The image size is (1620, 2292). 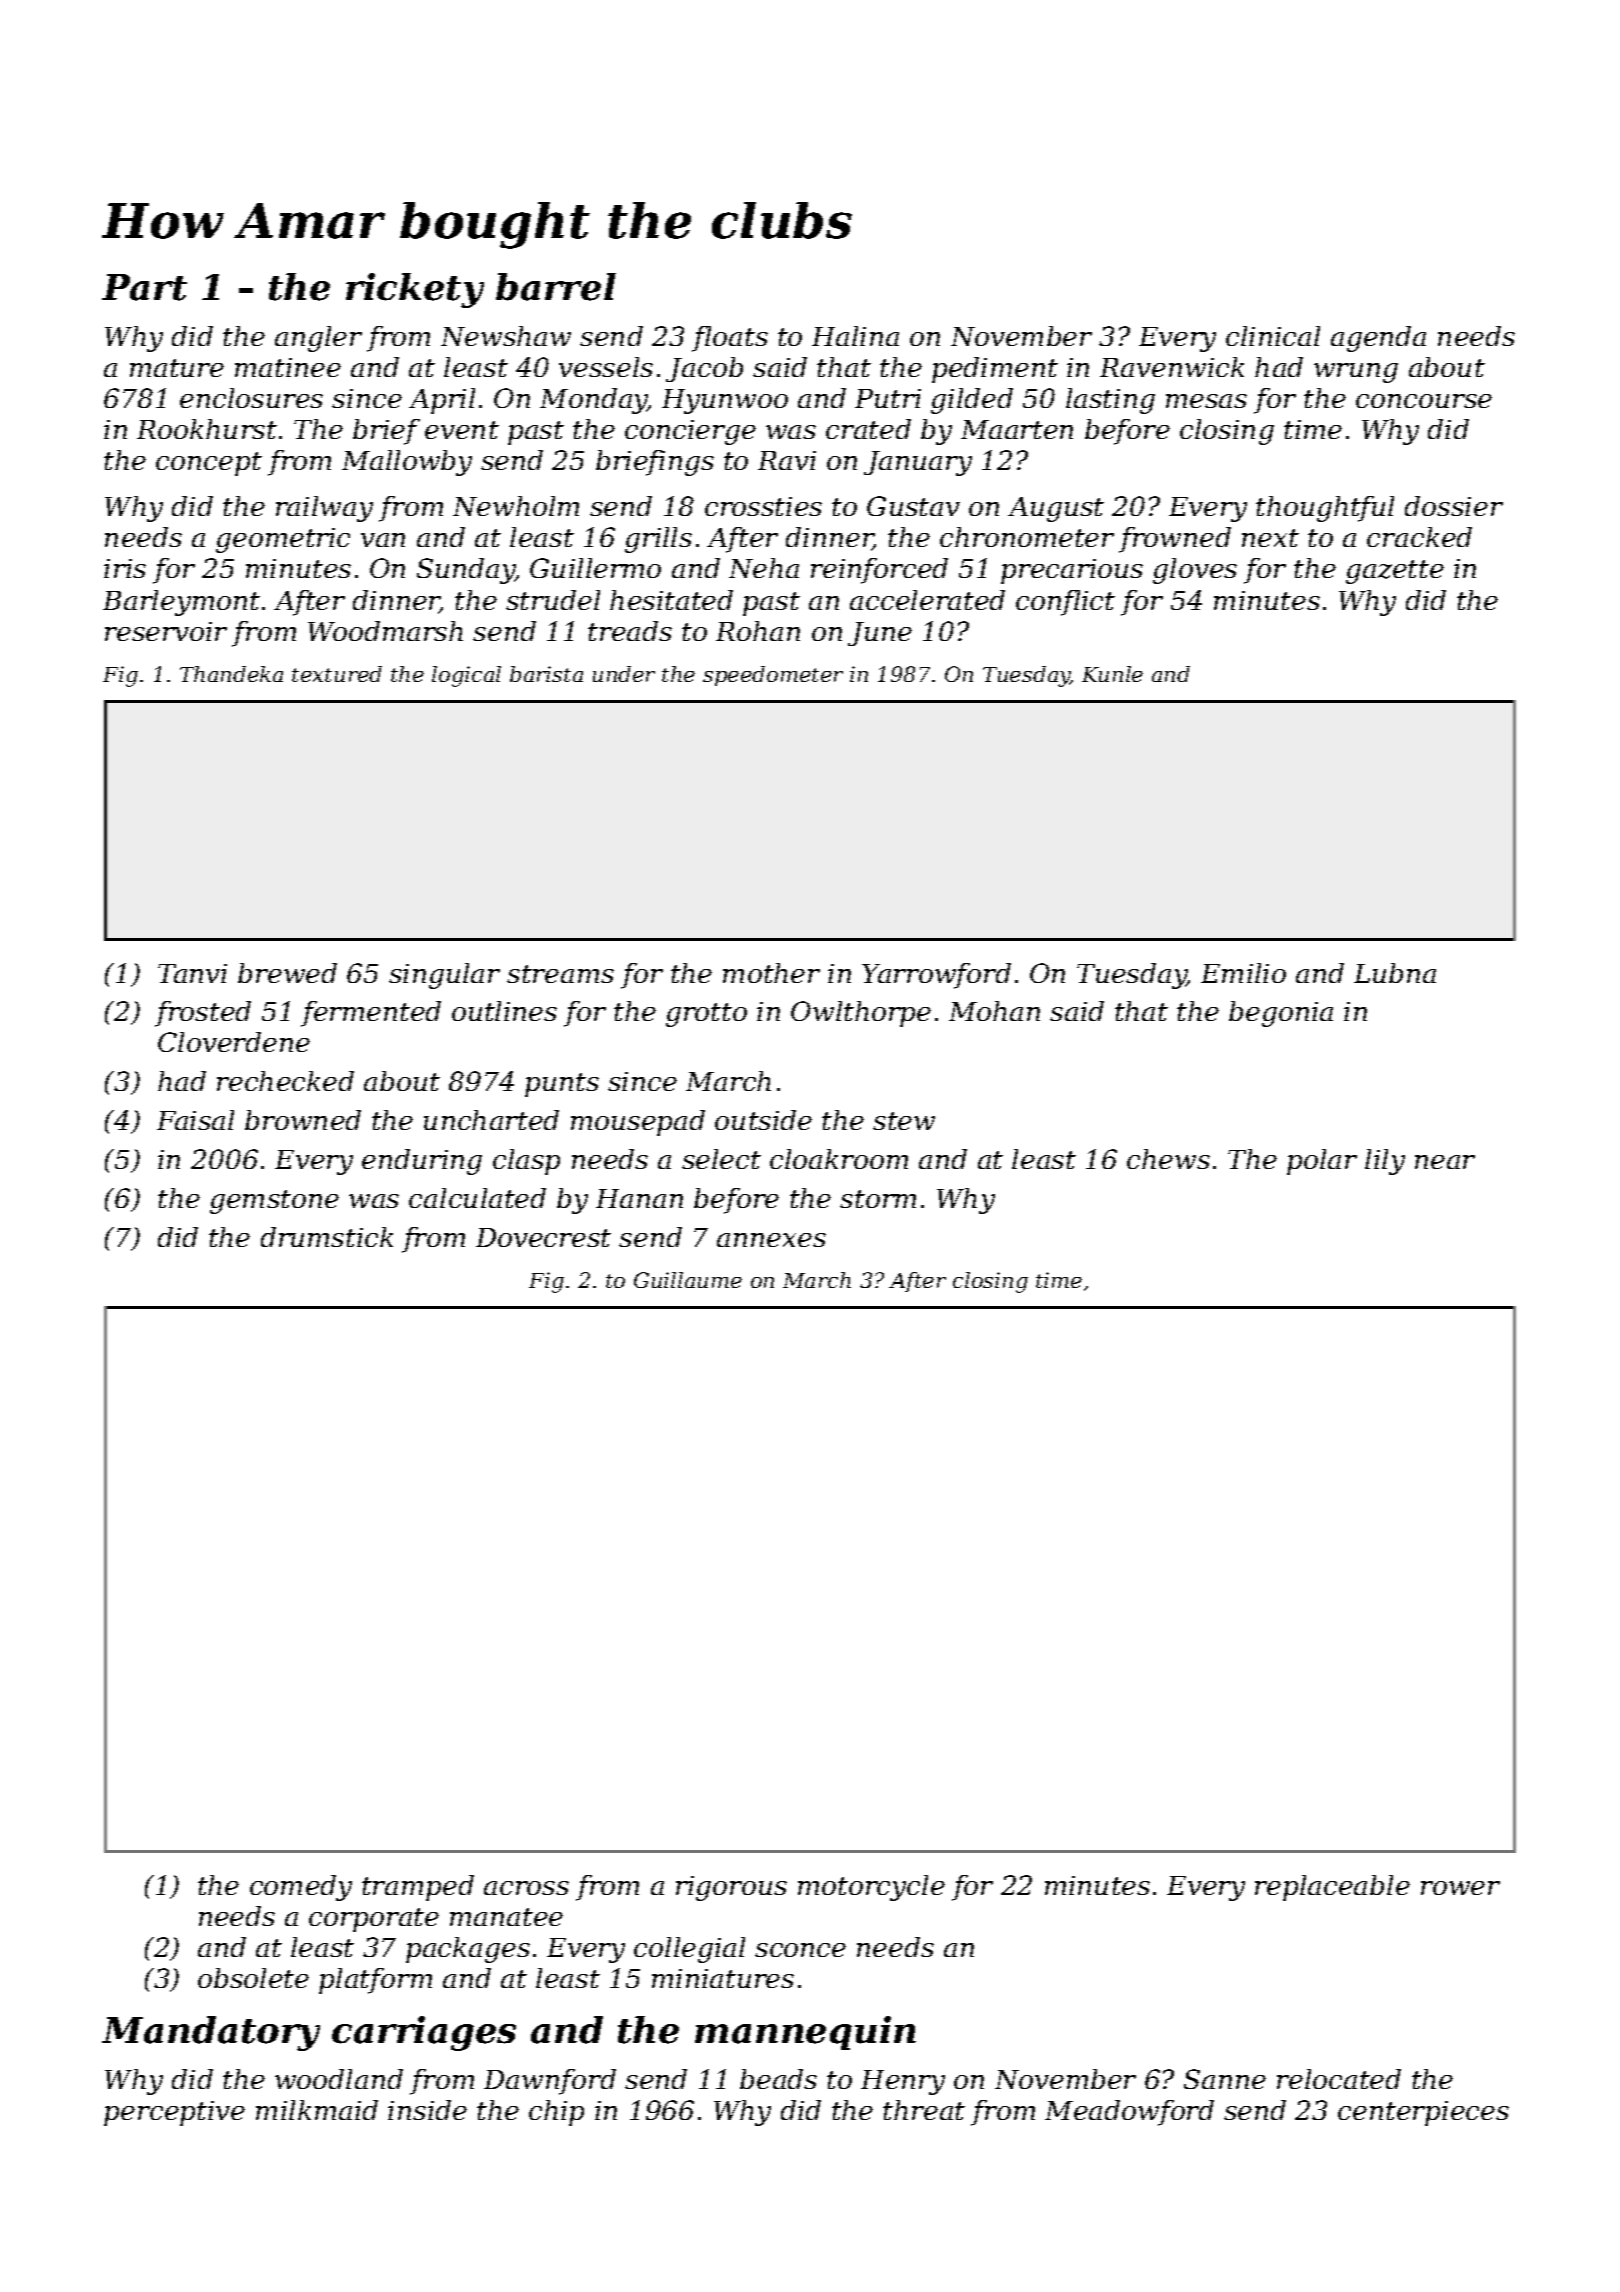 What do you see at coordinates (1243, 973) in the screenshot?
I see `Emilio` at bounding box center [1243, 973].
